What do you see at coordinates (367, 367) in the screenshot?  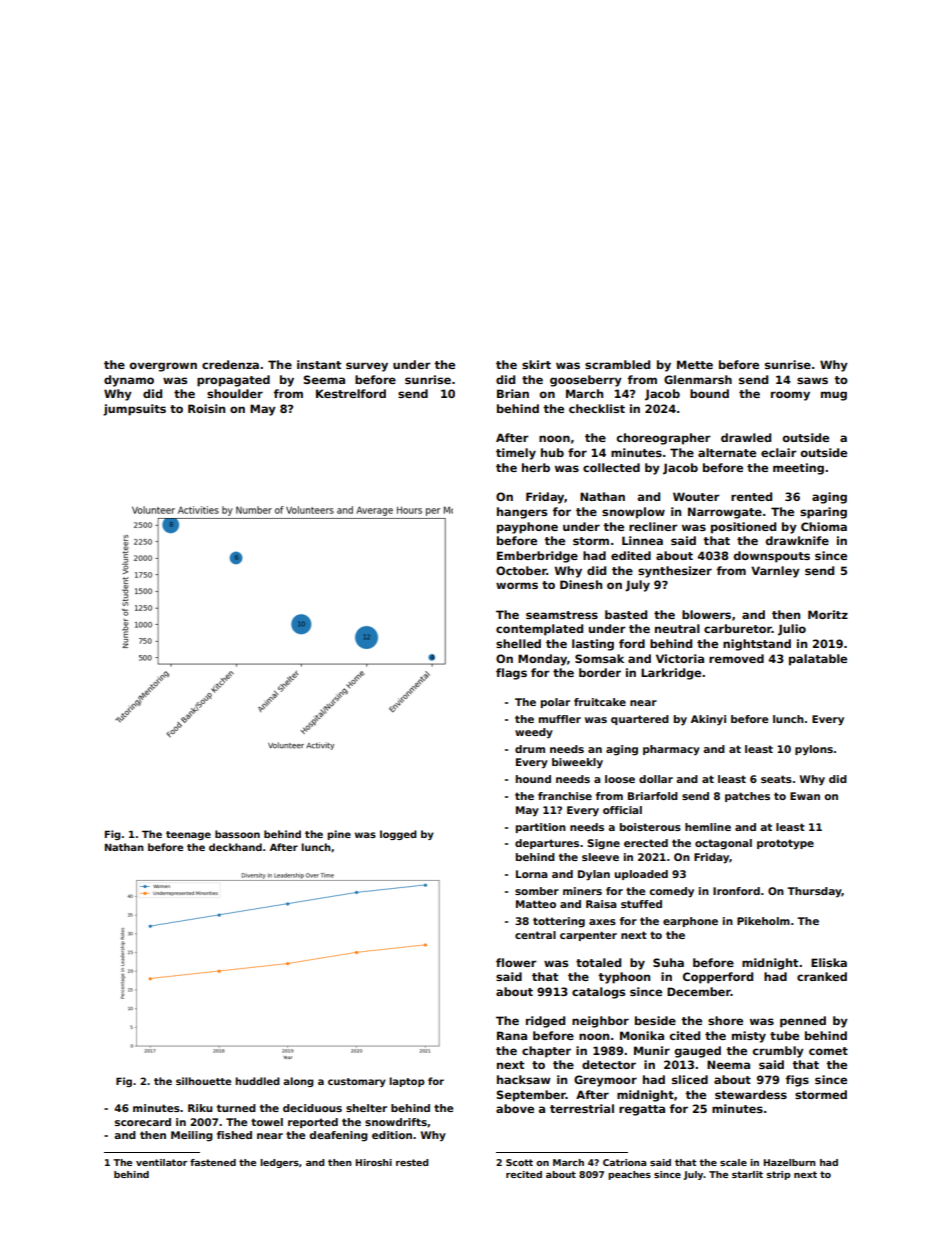 I see `survey` at bounding box center [367, 367].
